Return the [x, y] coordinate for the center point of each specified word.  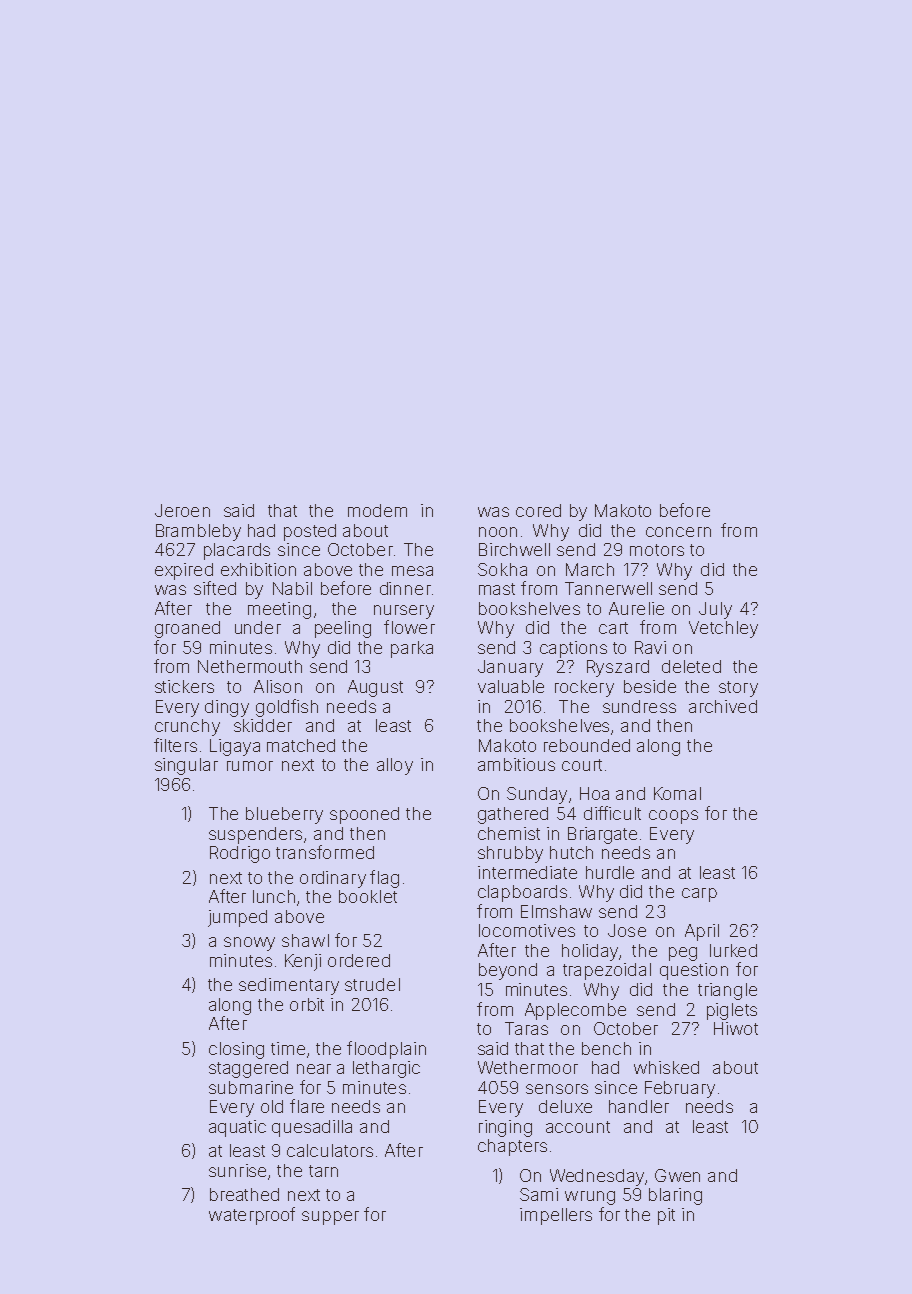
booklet [368, 896]
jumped [237, 918]
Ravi [650, 647]
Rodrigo [240, 854]
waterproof [252, 1216]
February [680, 1089]
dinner [405, 588]
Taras [526, 1028]
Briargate [602, 835]
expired [184, 571]
